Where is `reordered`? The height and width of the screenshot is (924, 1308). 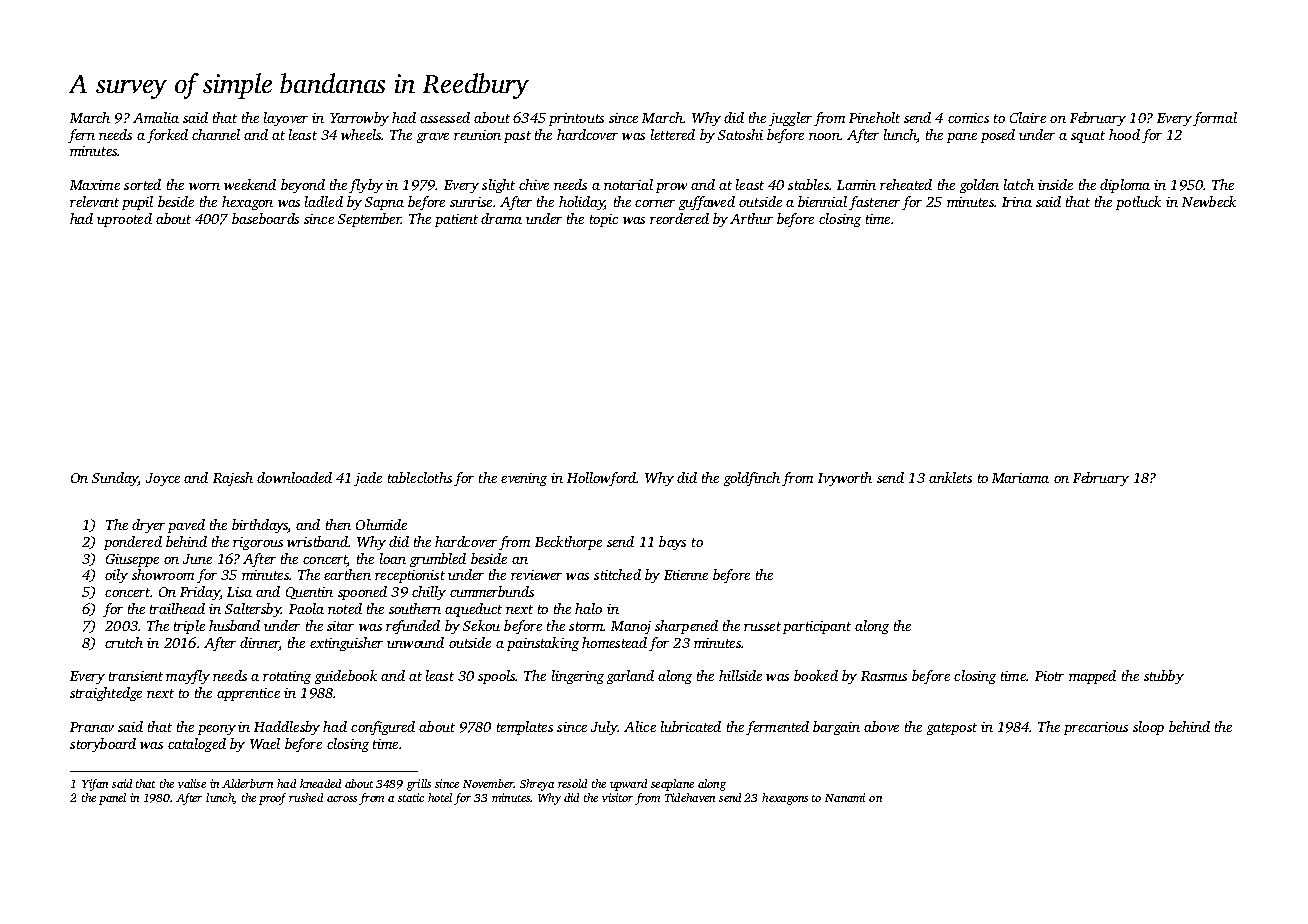
reordered is located at coordinates (679, 218).
